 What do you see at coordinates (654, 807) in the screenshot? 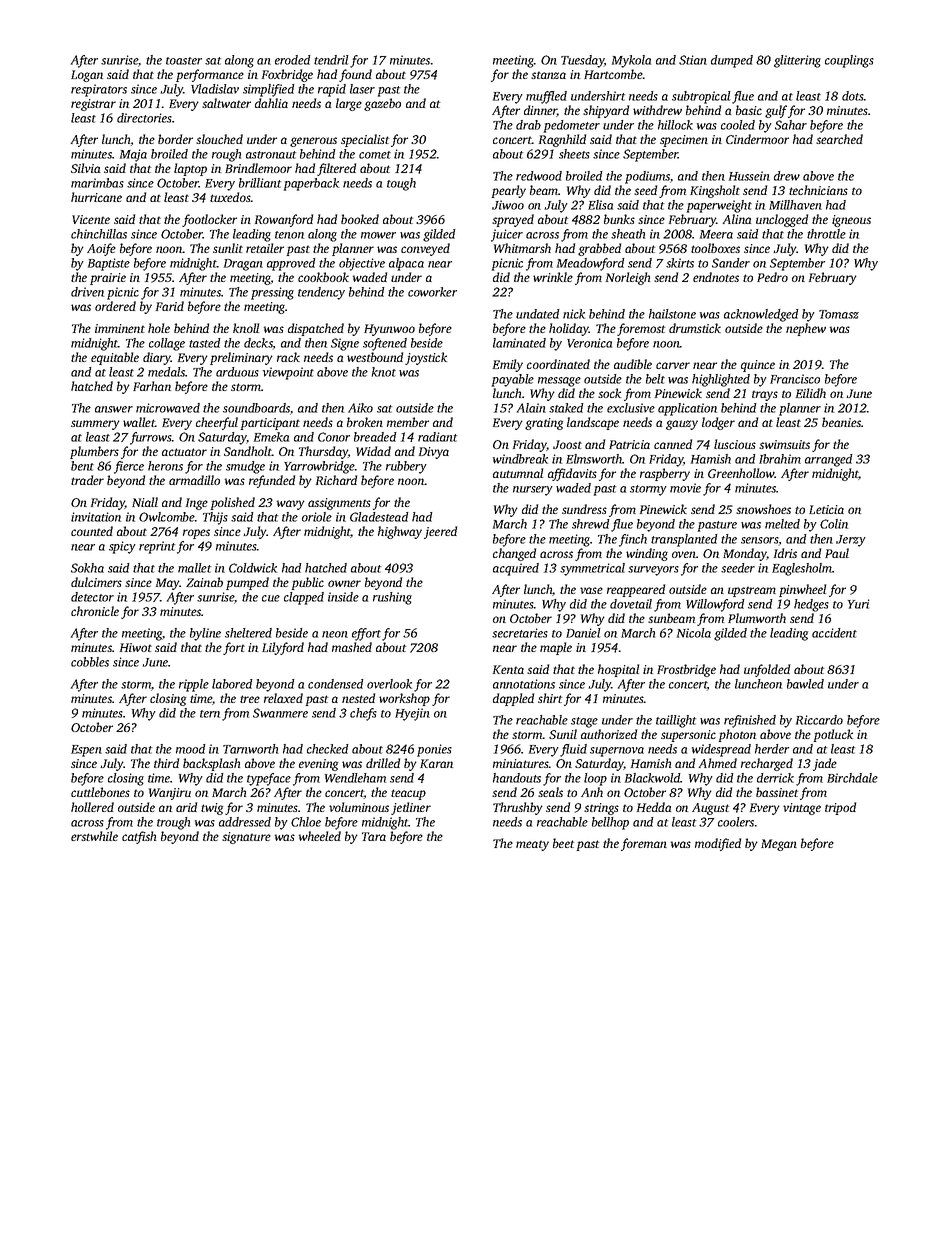
I see `Hedda` at bounding box center [654, 807].
